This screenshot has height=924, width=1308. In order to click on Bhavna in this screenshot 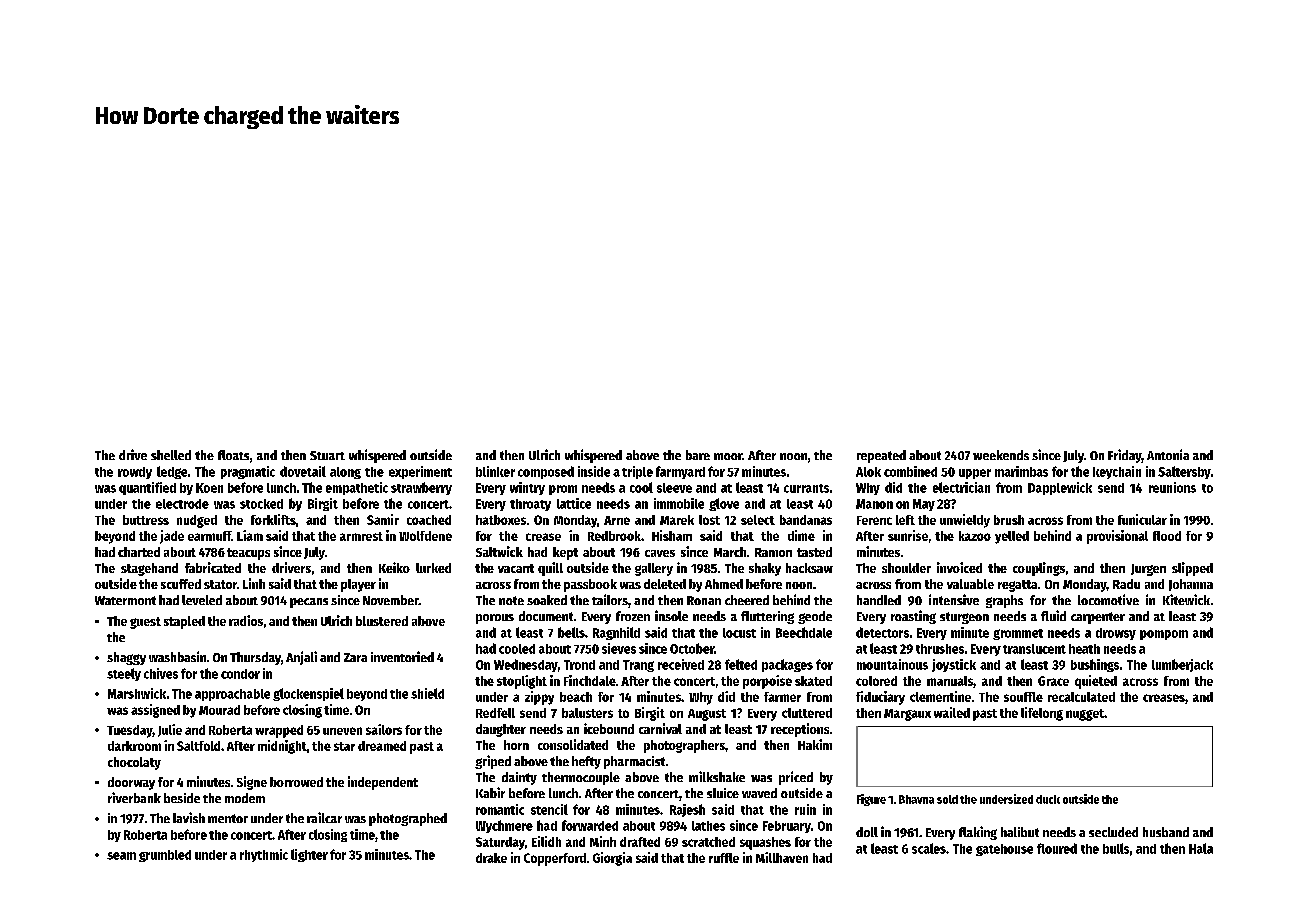, I will do `click(916, 799)`.
